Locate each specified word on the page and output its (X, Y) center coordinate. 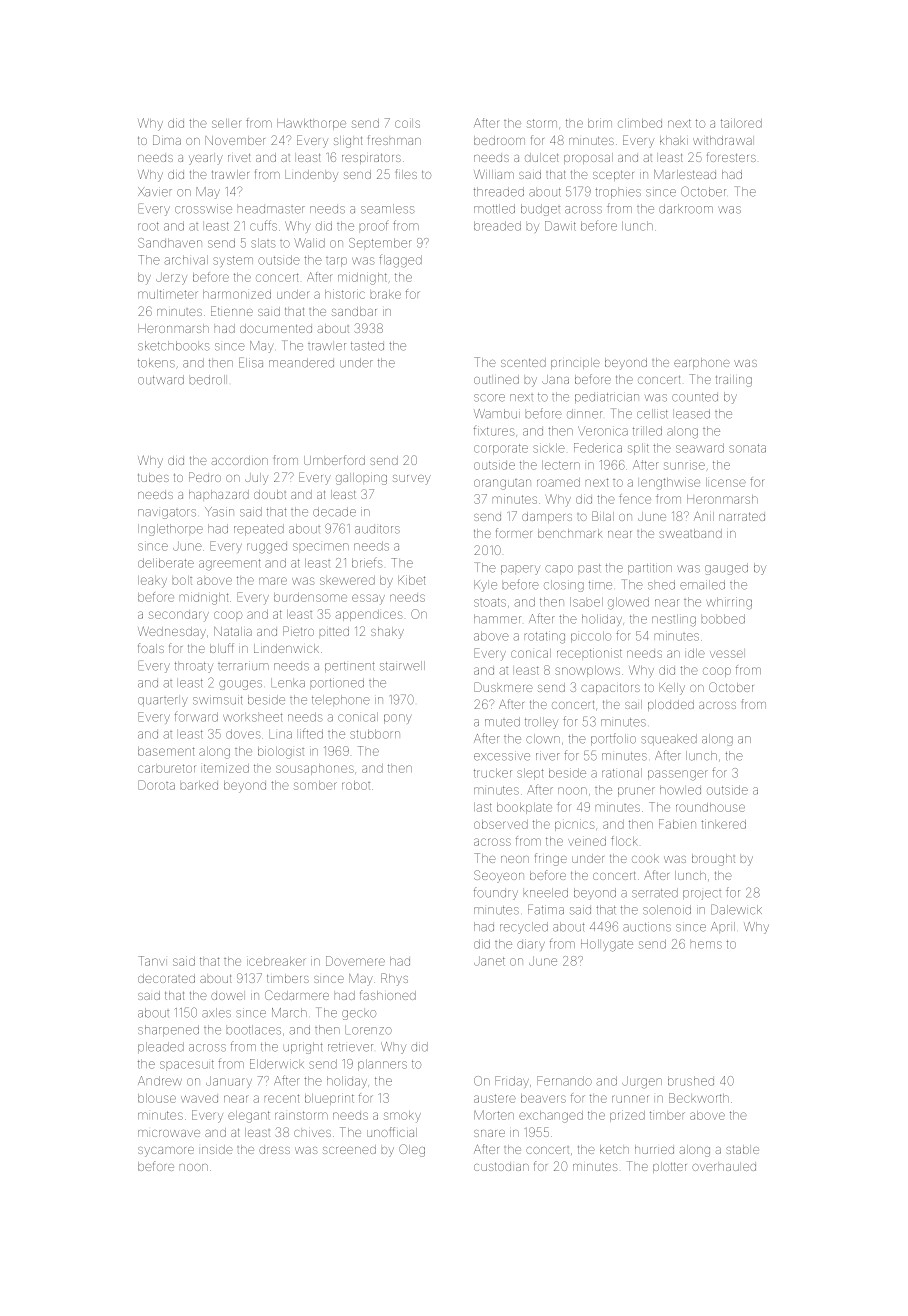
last (483, 807)
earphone (702, 363)
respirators (371, 159)
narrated (742, 517)
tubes (153, 477)
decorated (166, 978)
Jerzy (171, 279)
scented (523, 362)
